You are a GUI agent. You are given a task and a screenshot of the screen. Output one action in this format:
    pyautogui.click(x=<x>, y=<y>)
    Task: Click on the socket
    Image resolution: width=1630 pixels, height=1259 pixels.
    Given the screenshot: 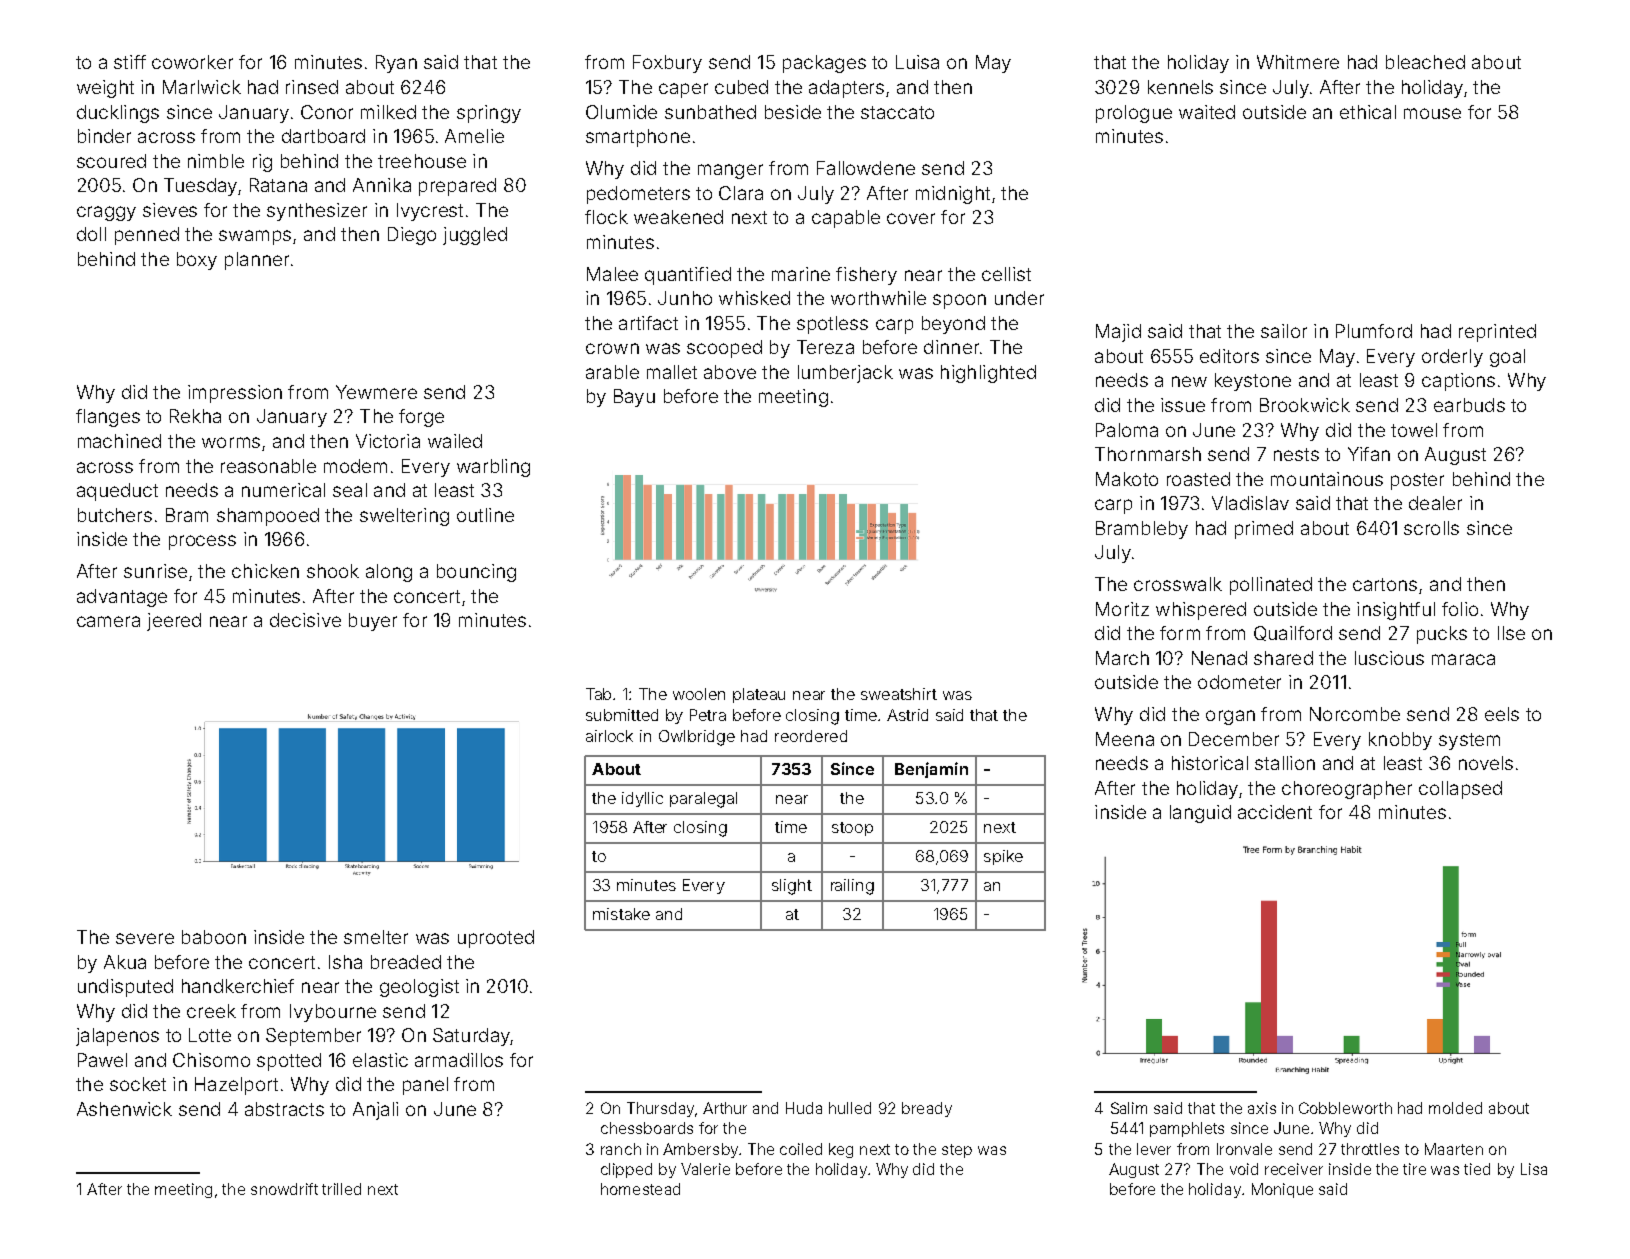 What is the action you would take?
    pyautogui.click(x=138, y=1084)
